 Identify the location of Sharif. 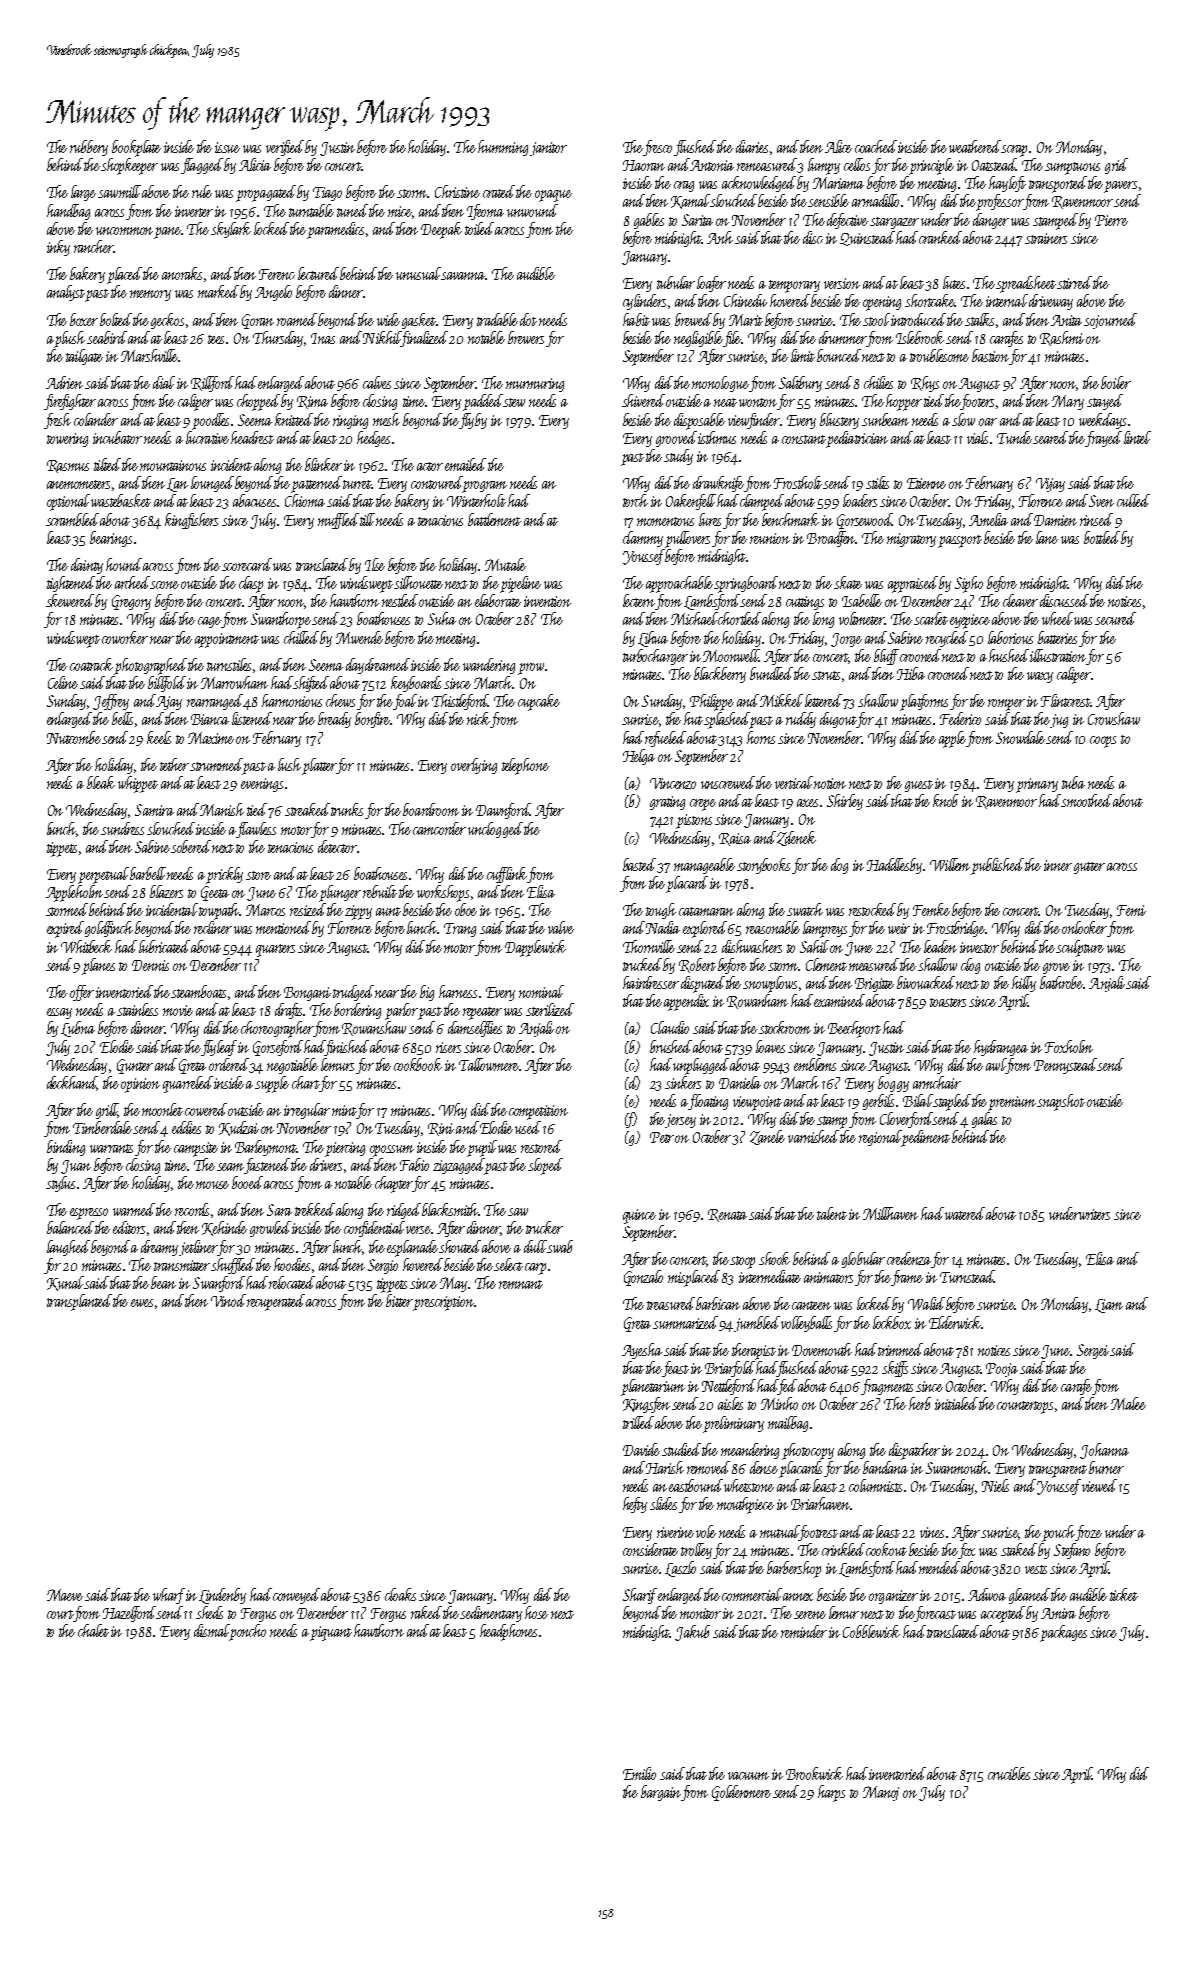
(640, 1596).
